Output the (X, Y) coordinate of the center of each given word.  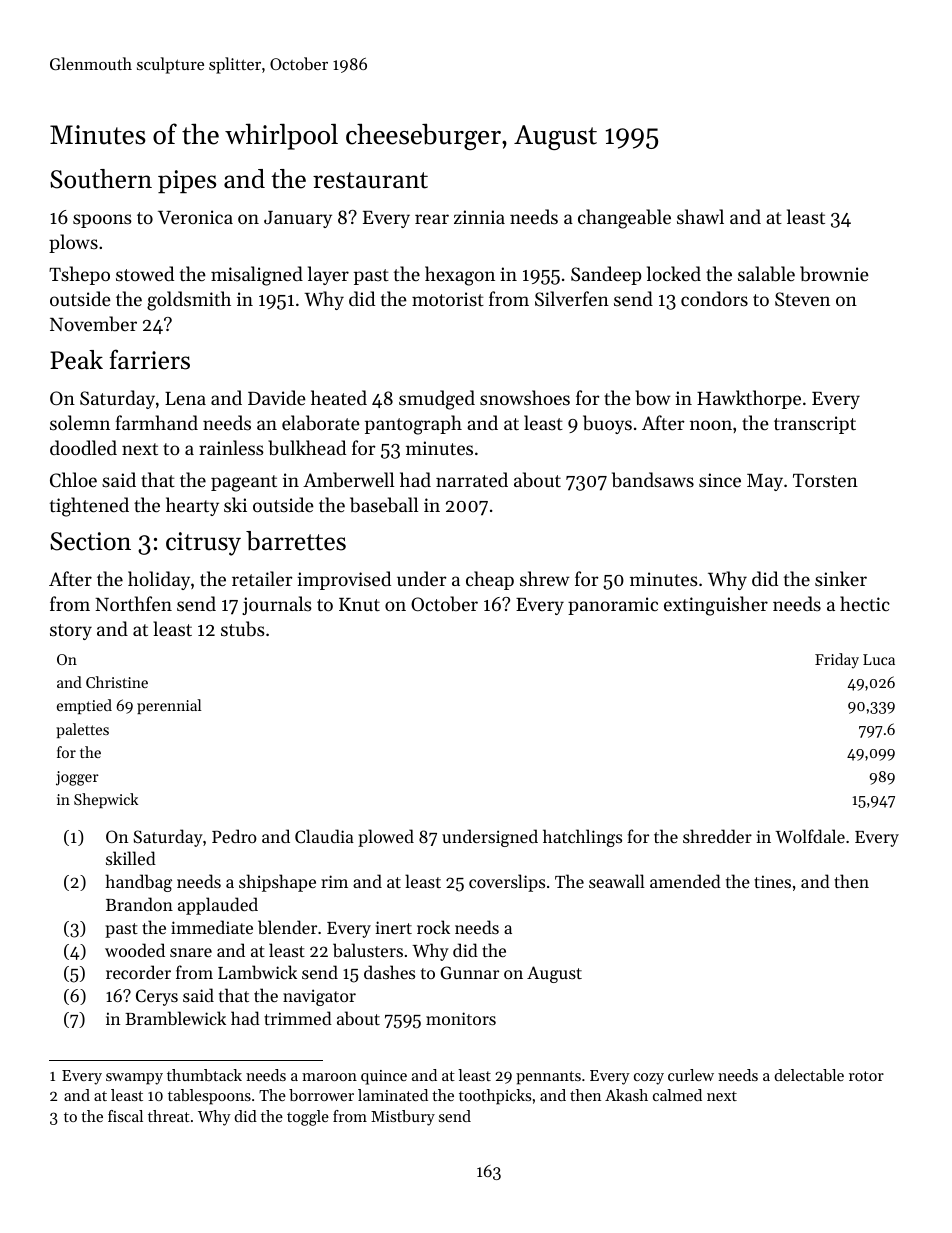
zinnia (479, 217)
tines (772, 881)
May (765, 482)
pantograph (413, 425)
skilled (131, 858)
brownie (834, 274)
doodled (83, 447)
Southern (101, 179)
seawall (617, 881)
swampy (134, 1079)
